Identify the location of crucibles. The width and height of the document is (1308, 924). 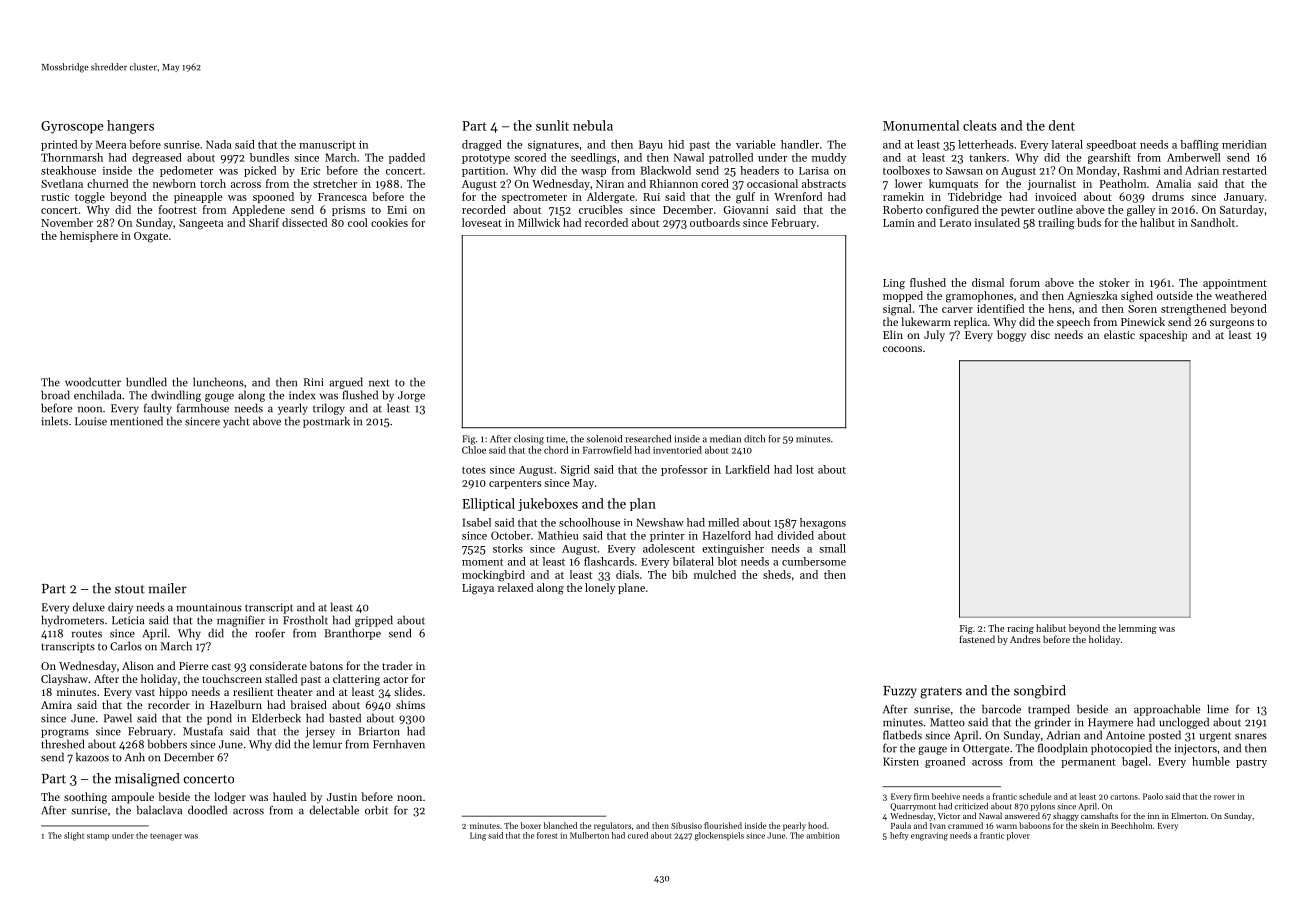
(601, 209).
